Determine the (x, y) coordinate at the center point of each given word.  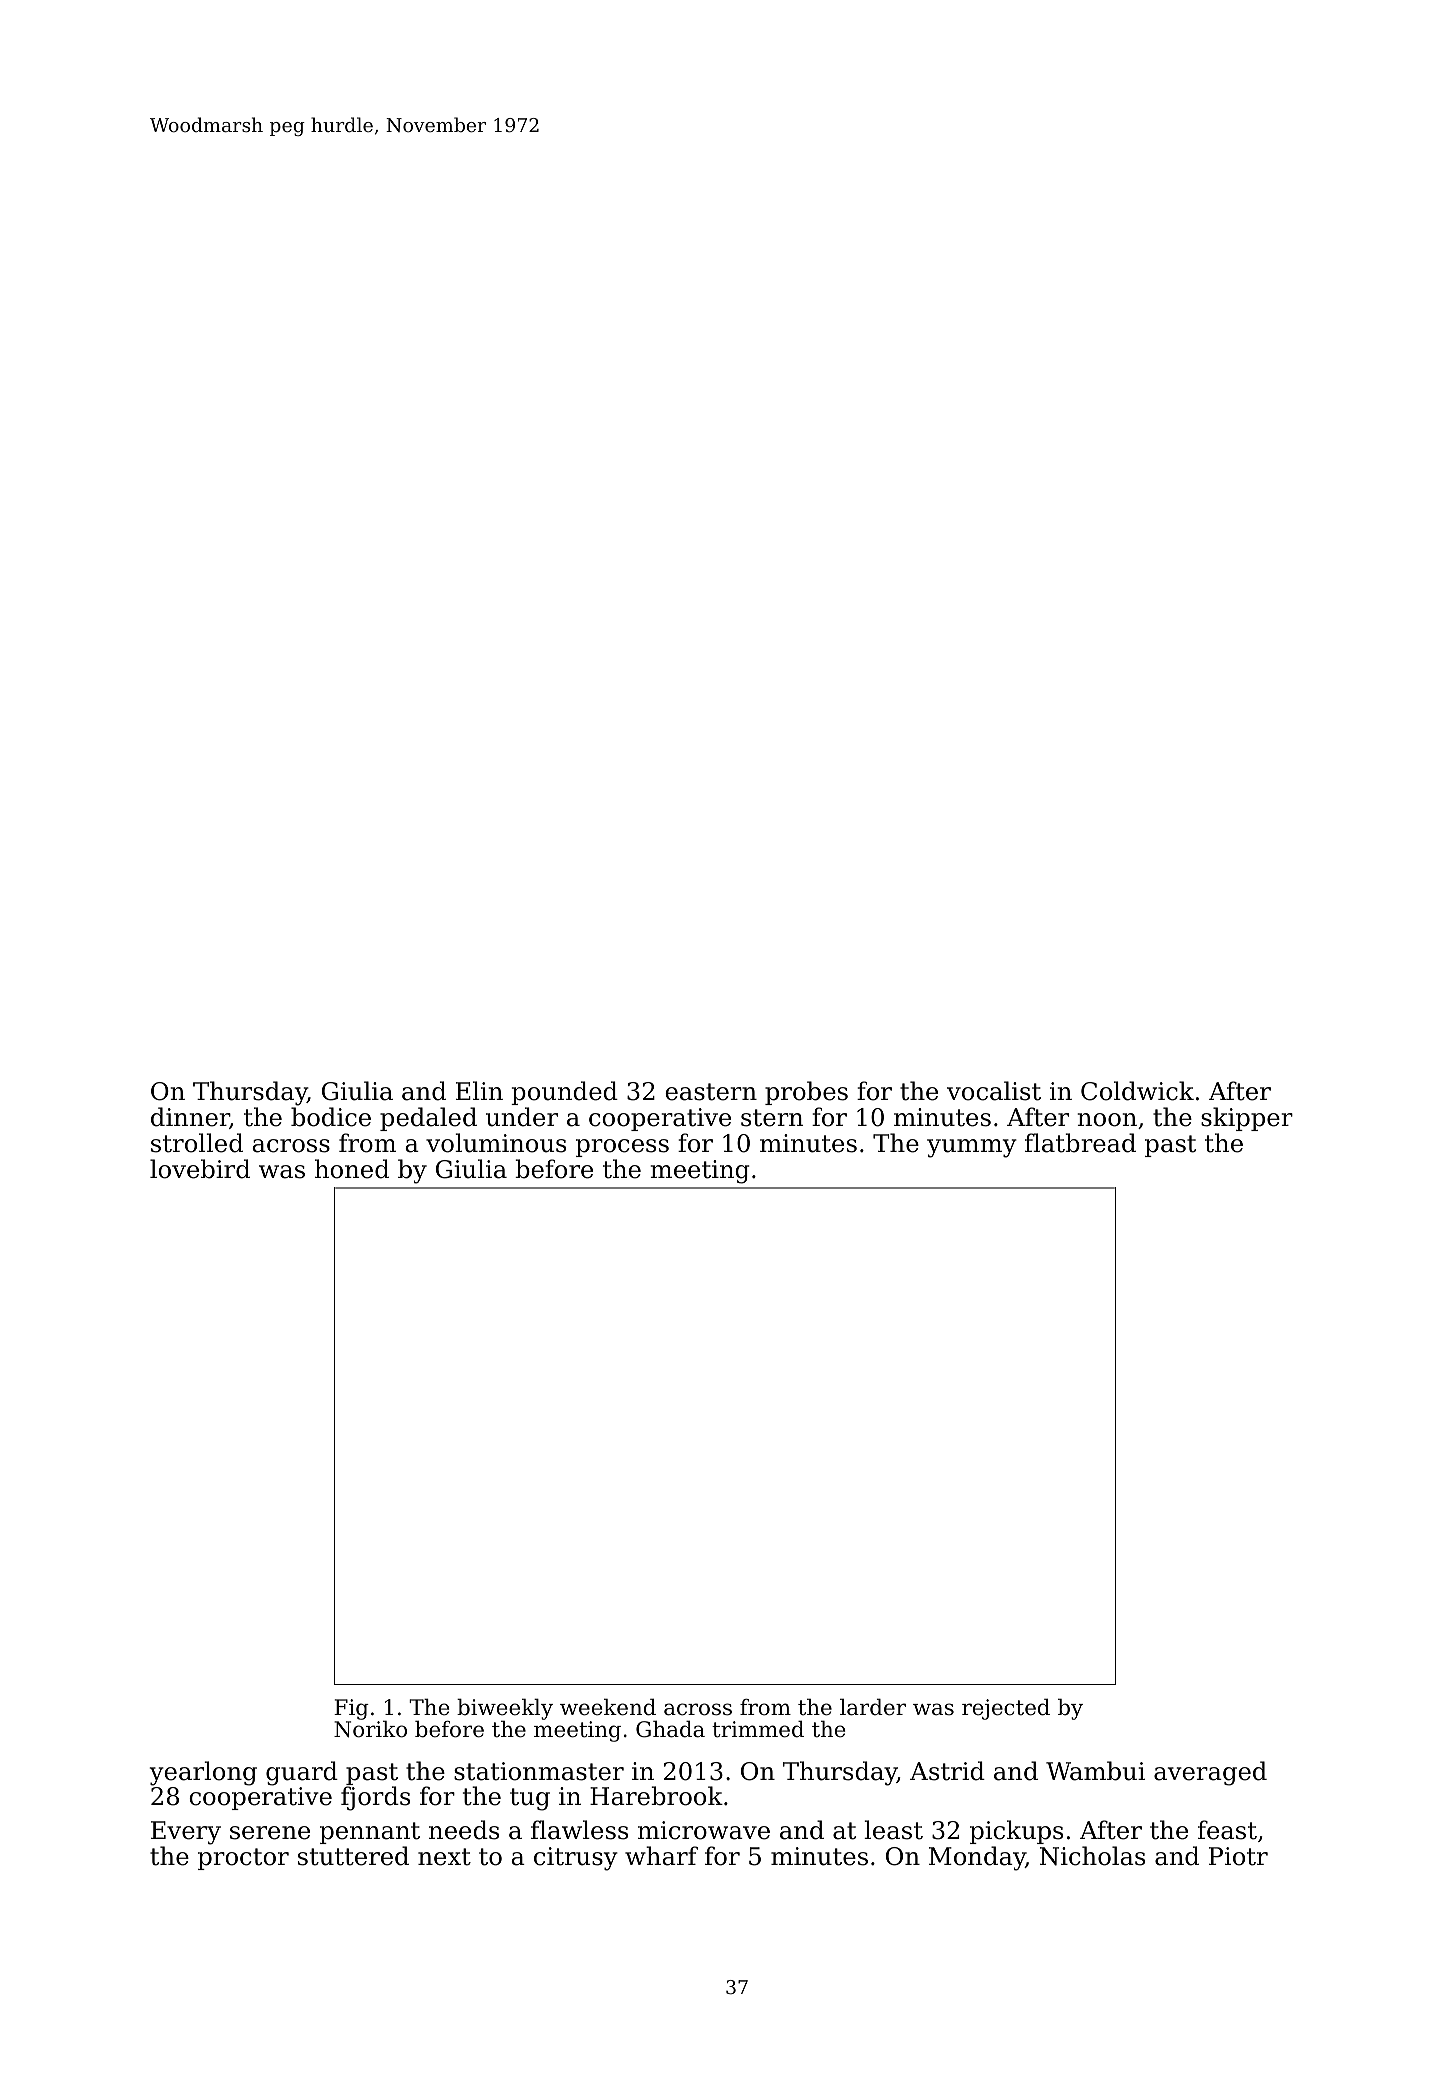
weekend (608, 1707)
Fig (351, 1709)
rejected (1006, 1709)
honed (352, 1169)
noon (1107, 1120)
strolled (197, 1143)
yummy (972, 1148)
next (444, 1857)
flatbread (1080, 1143)
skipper (1247, 1119)
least (893, 1830)
